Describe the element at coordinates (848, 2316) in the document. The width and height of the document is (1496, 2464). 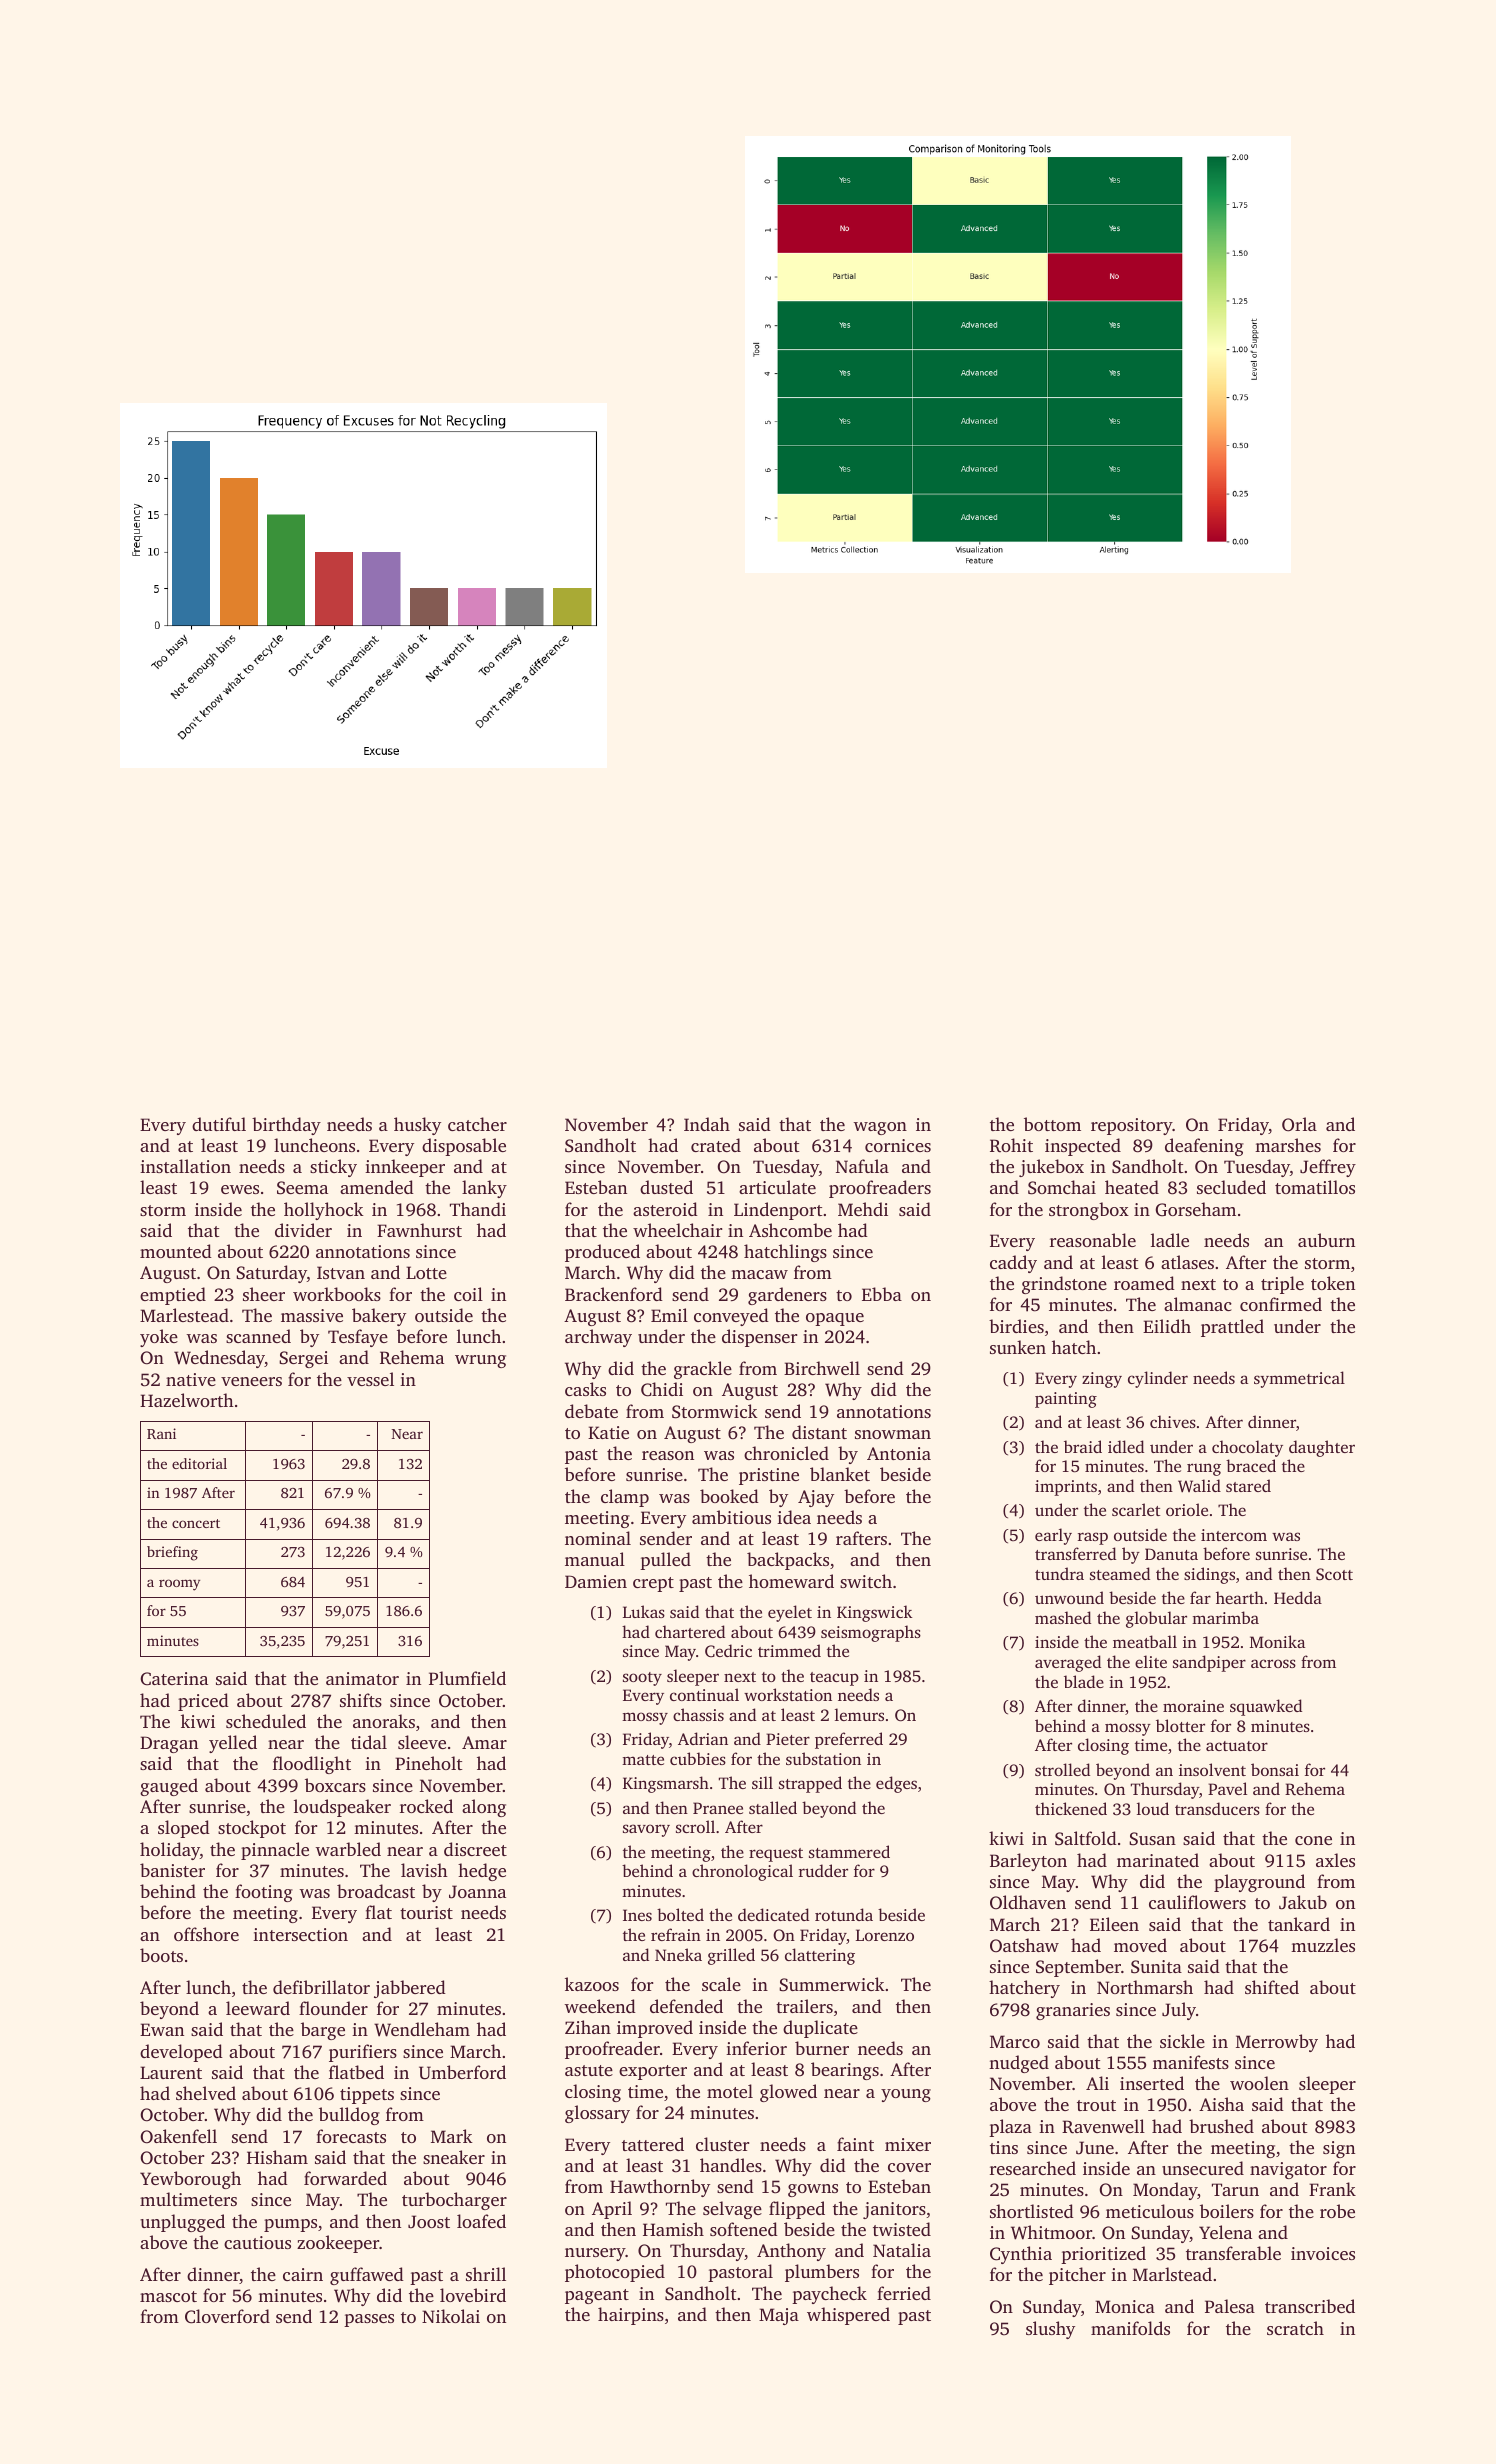
I see `whispered` at that location.
